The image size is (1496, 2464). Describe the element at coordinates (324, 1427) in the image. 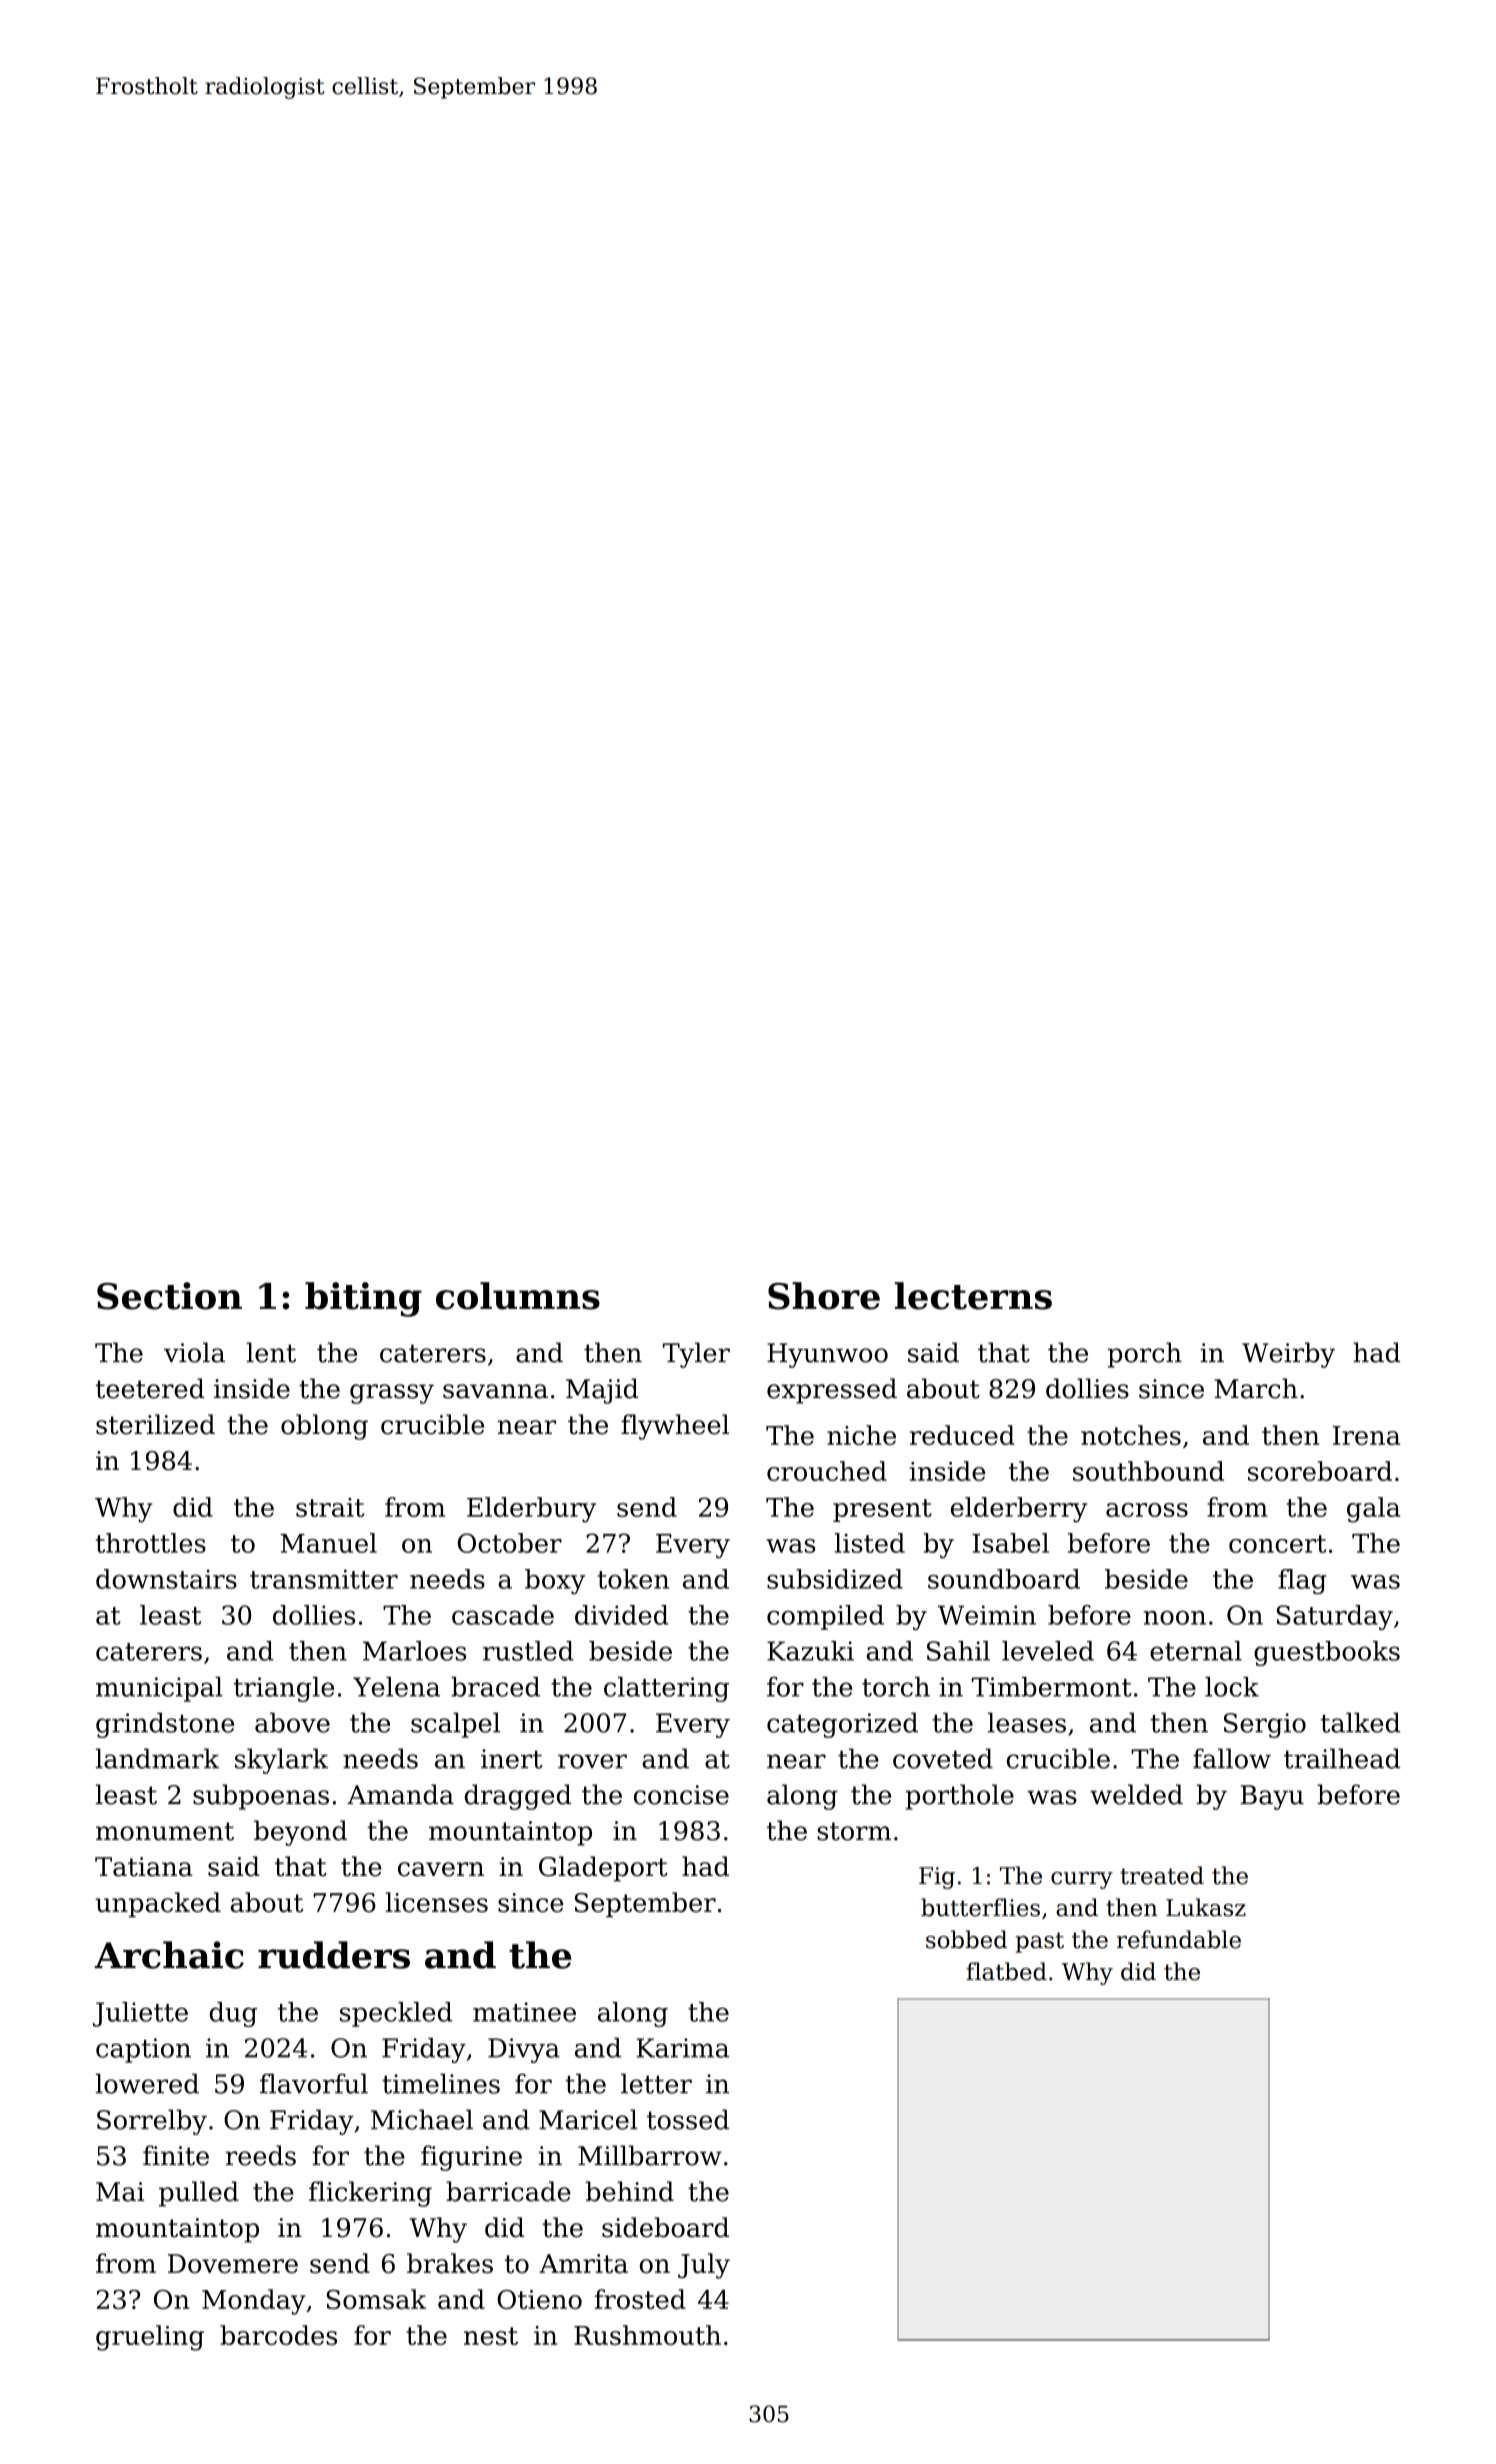

I see `oblong` at that location.
